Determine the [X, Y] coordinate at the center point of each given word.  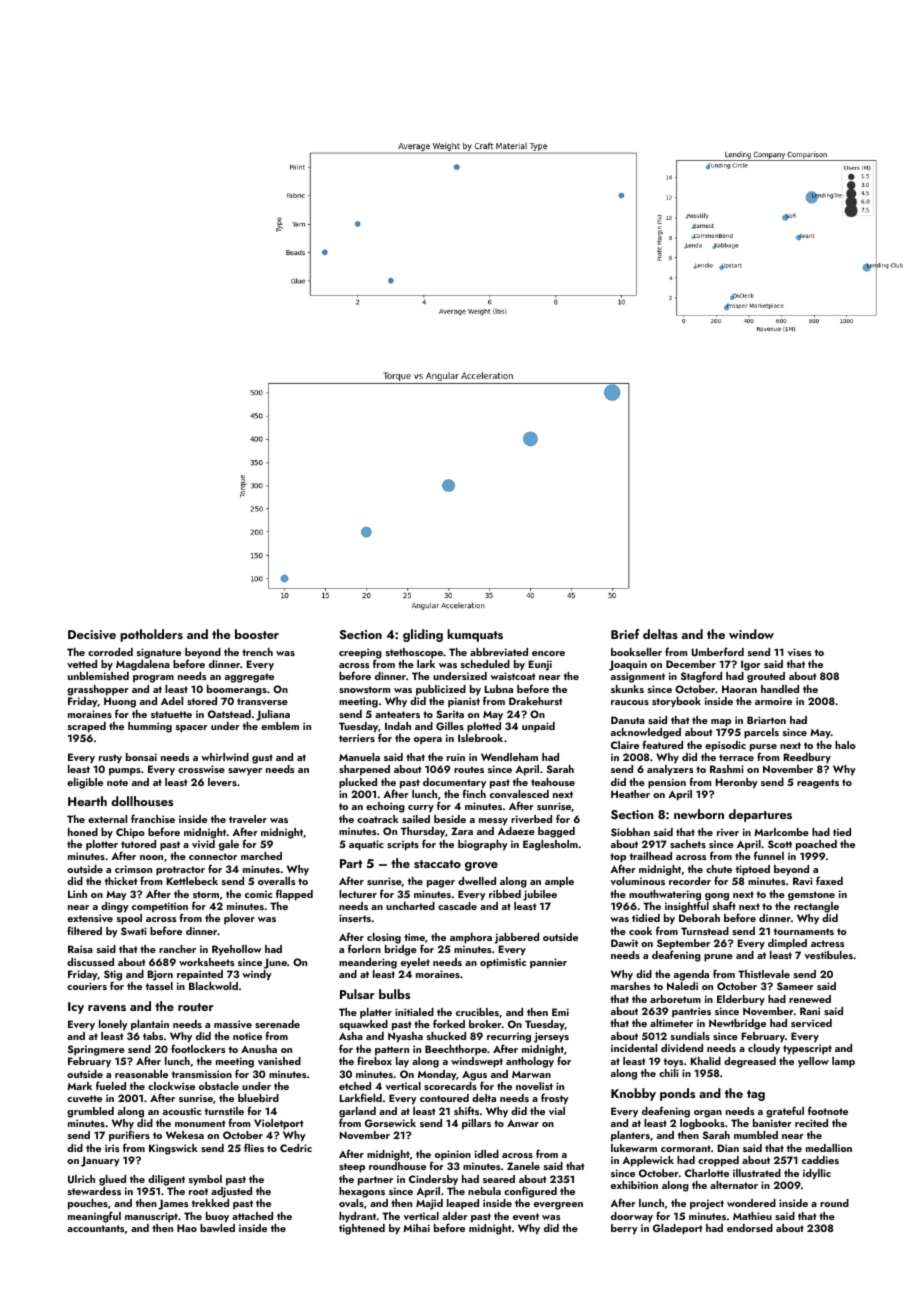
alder [455, 1216]
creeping [360, 653]
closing [384, 938]
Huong [120, 702]
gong [717, 897]
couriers [87, 986]
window [751, 634]
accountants [95, 1228]
